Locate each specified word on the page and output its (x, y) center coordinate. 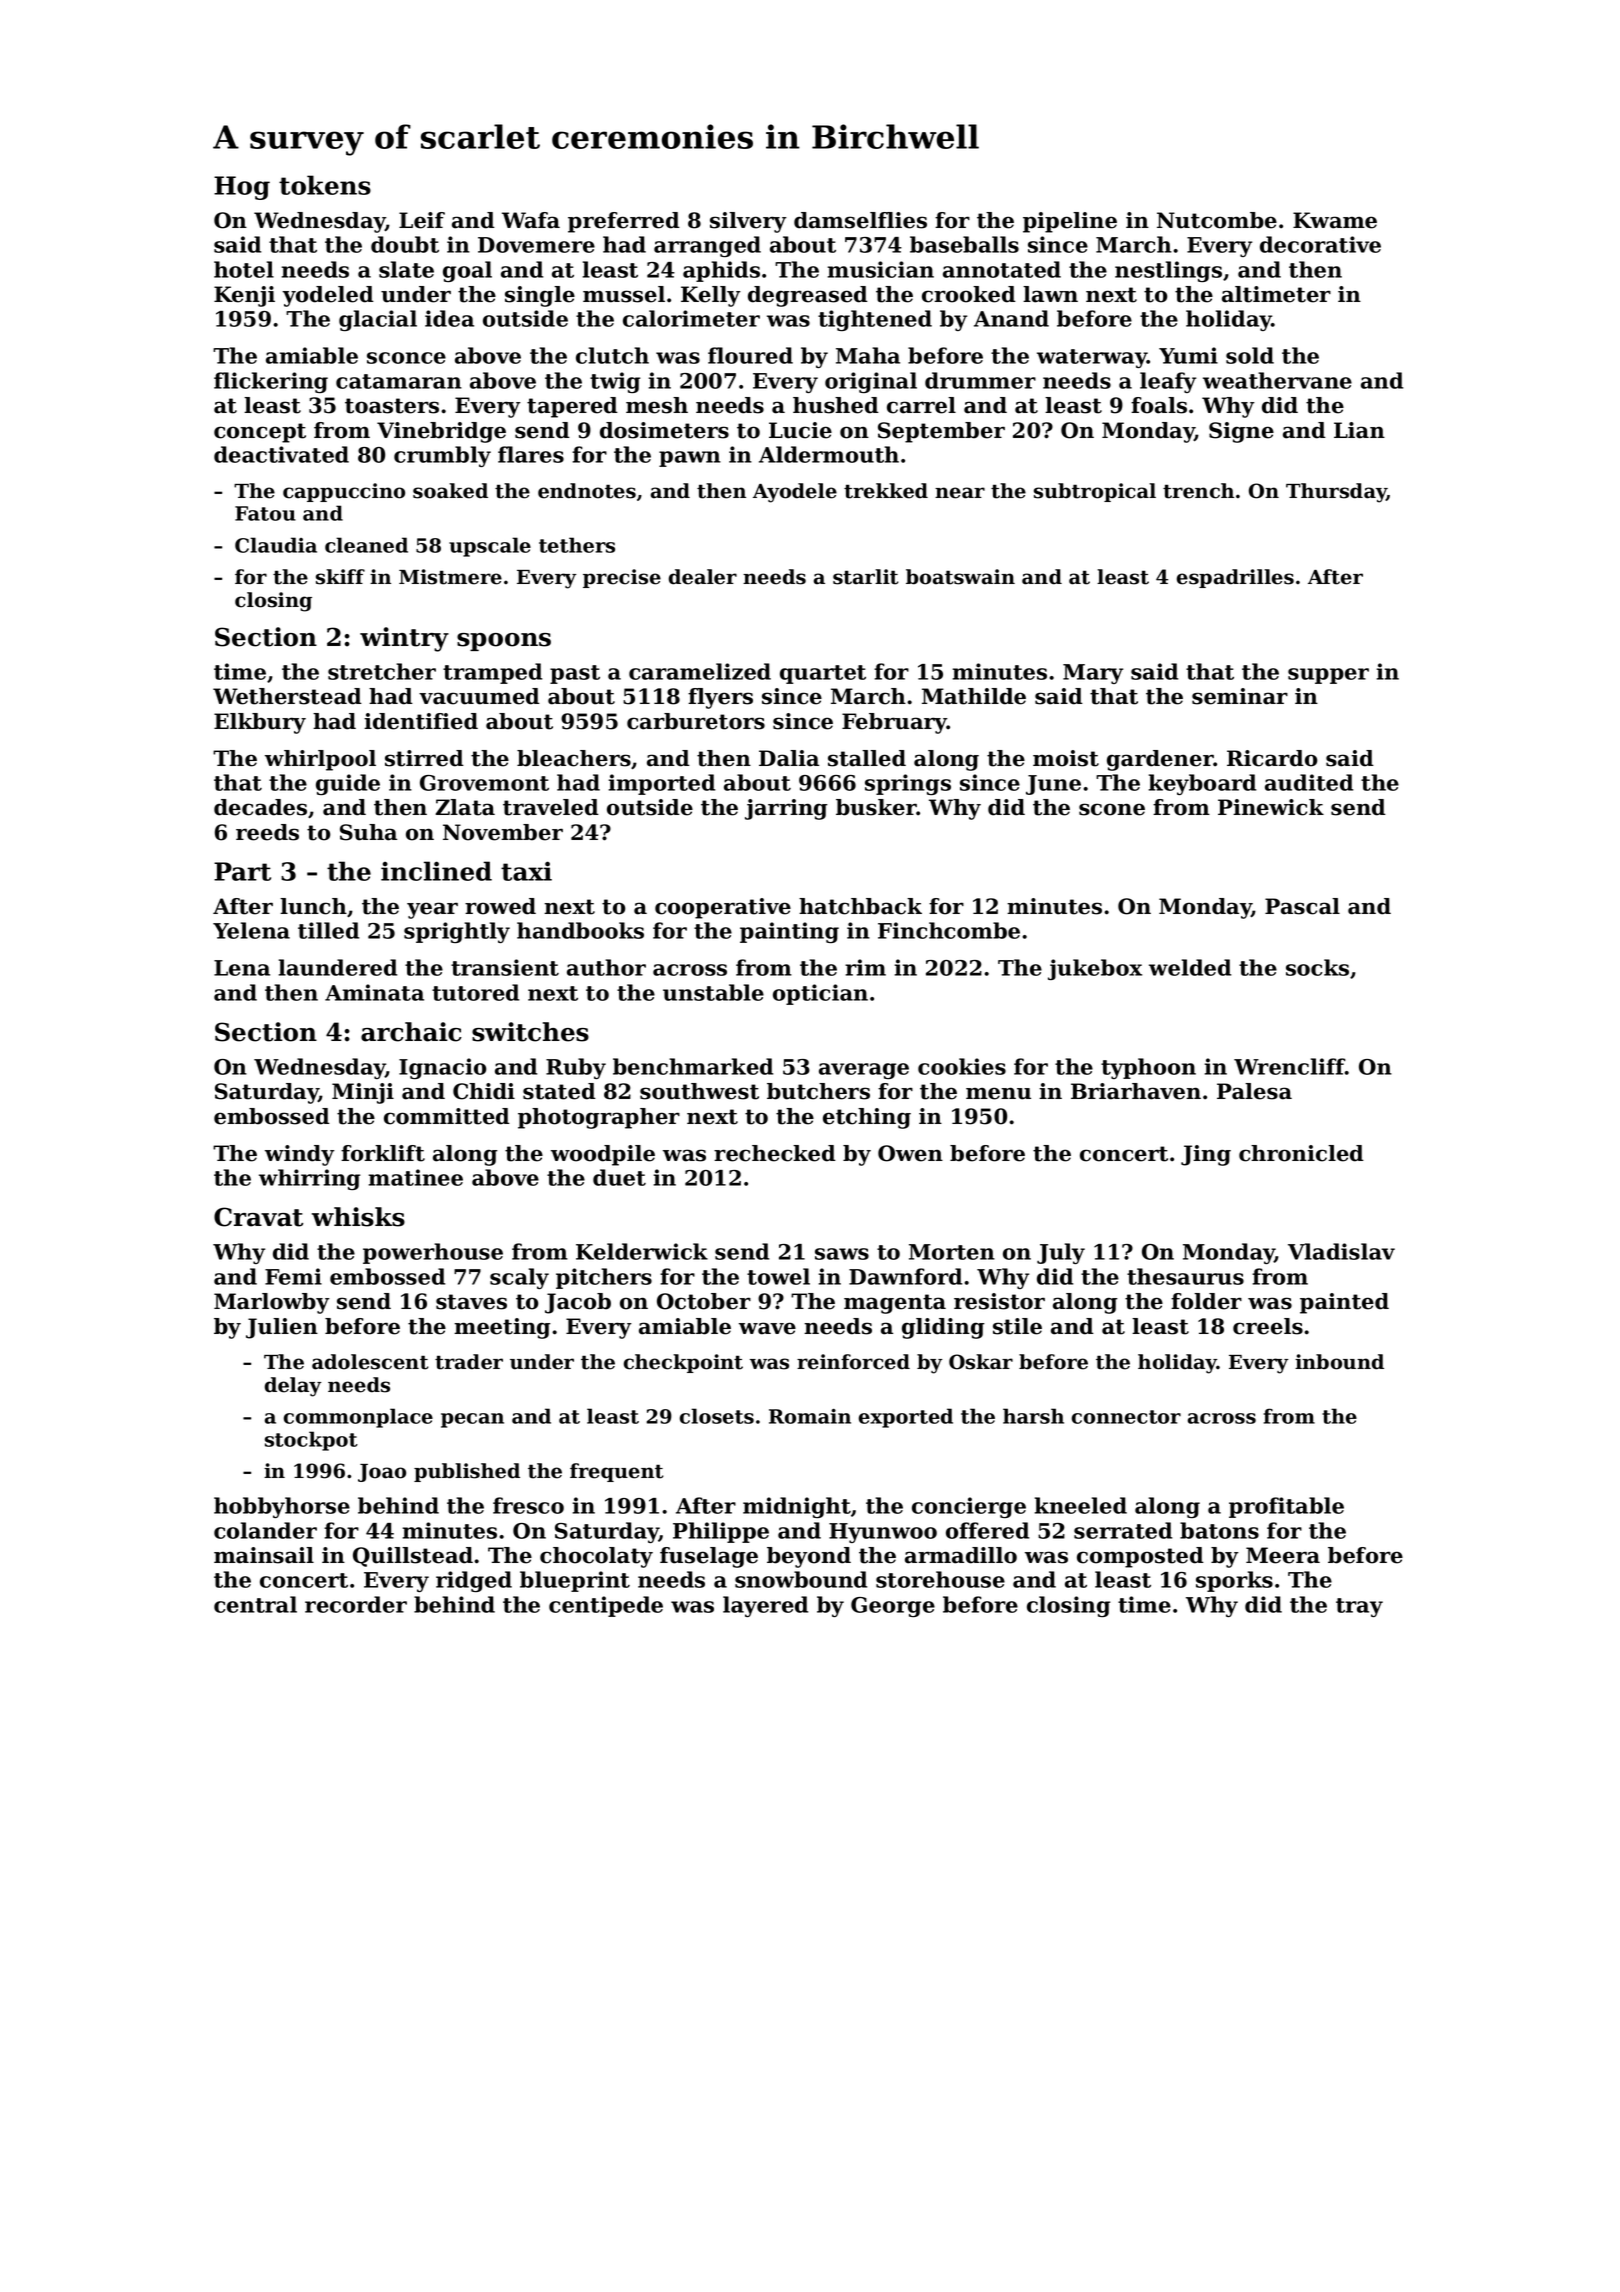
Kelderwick (642, 1251)
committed (447, 1116)
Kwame (1335, 220)
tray (1359, 1607)
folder (1206, 1301)
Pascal (1302, 906)
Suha (368, 832)
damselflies (860, 220)
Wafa (531, 220)
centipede (606, 1606)
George (893, 1607)
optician (820, 994)
